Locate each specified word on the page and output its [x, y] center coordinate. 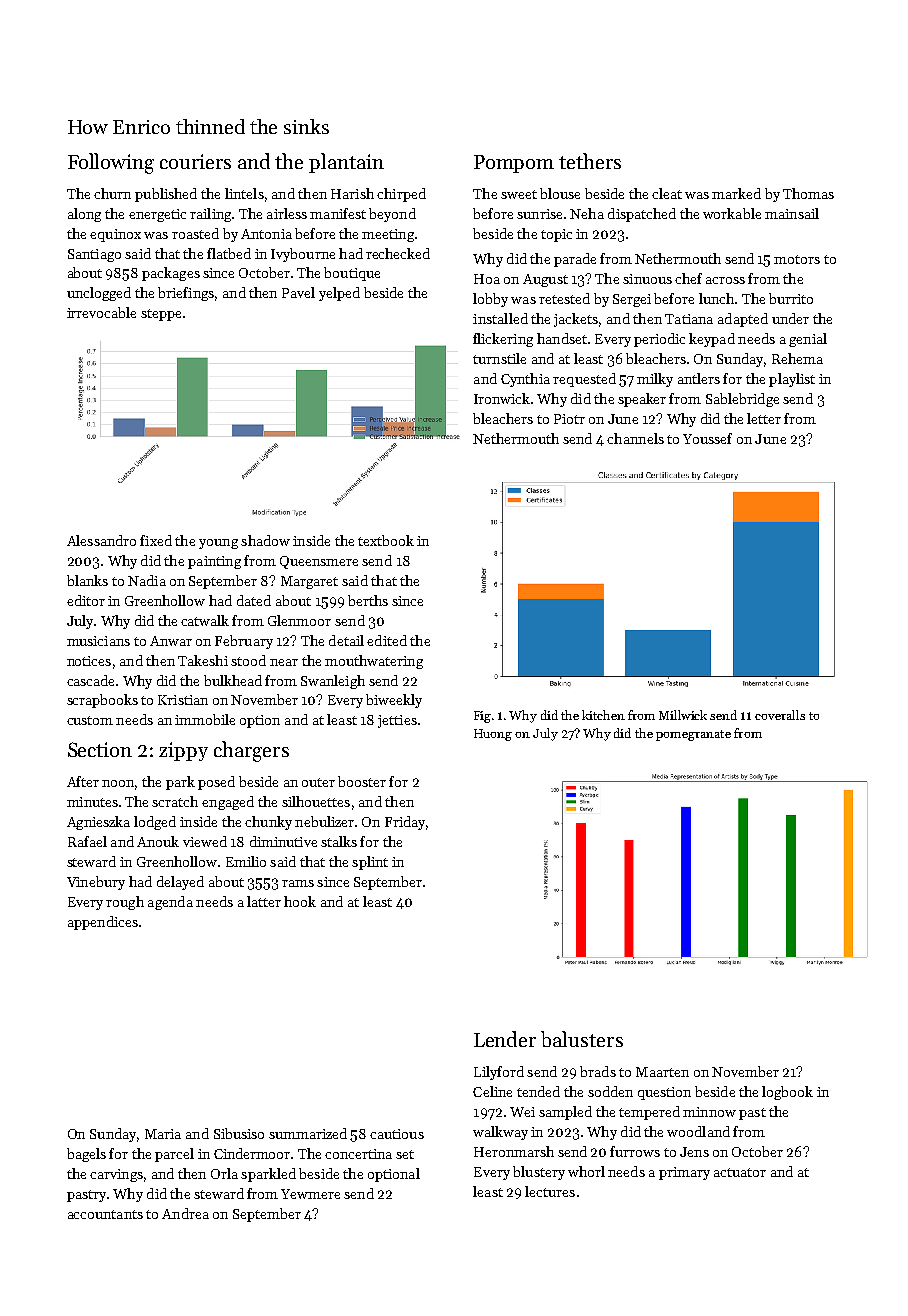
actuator [740, 1172]
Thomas [808, 193]
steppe [161, 315]
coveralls [780, 715]
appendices [103, 923]
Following [111, 163]
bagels [86, 1155]
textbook [386, 540]
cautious [397, 1134]
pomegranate [693, 735]
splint [370, 863]
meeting [388, 235]
